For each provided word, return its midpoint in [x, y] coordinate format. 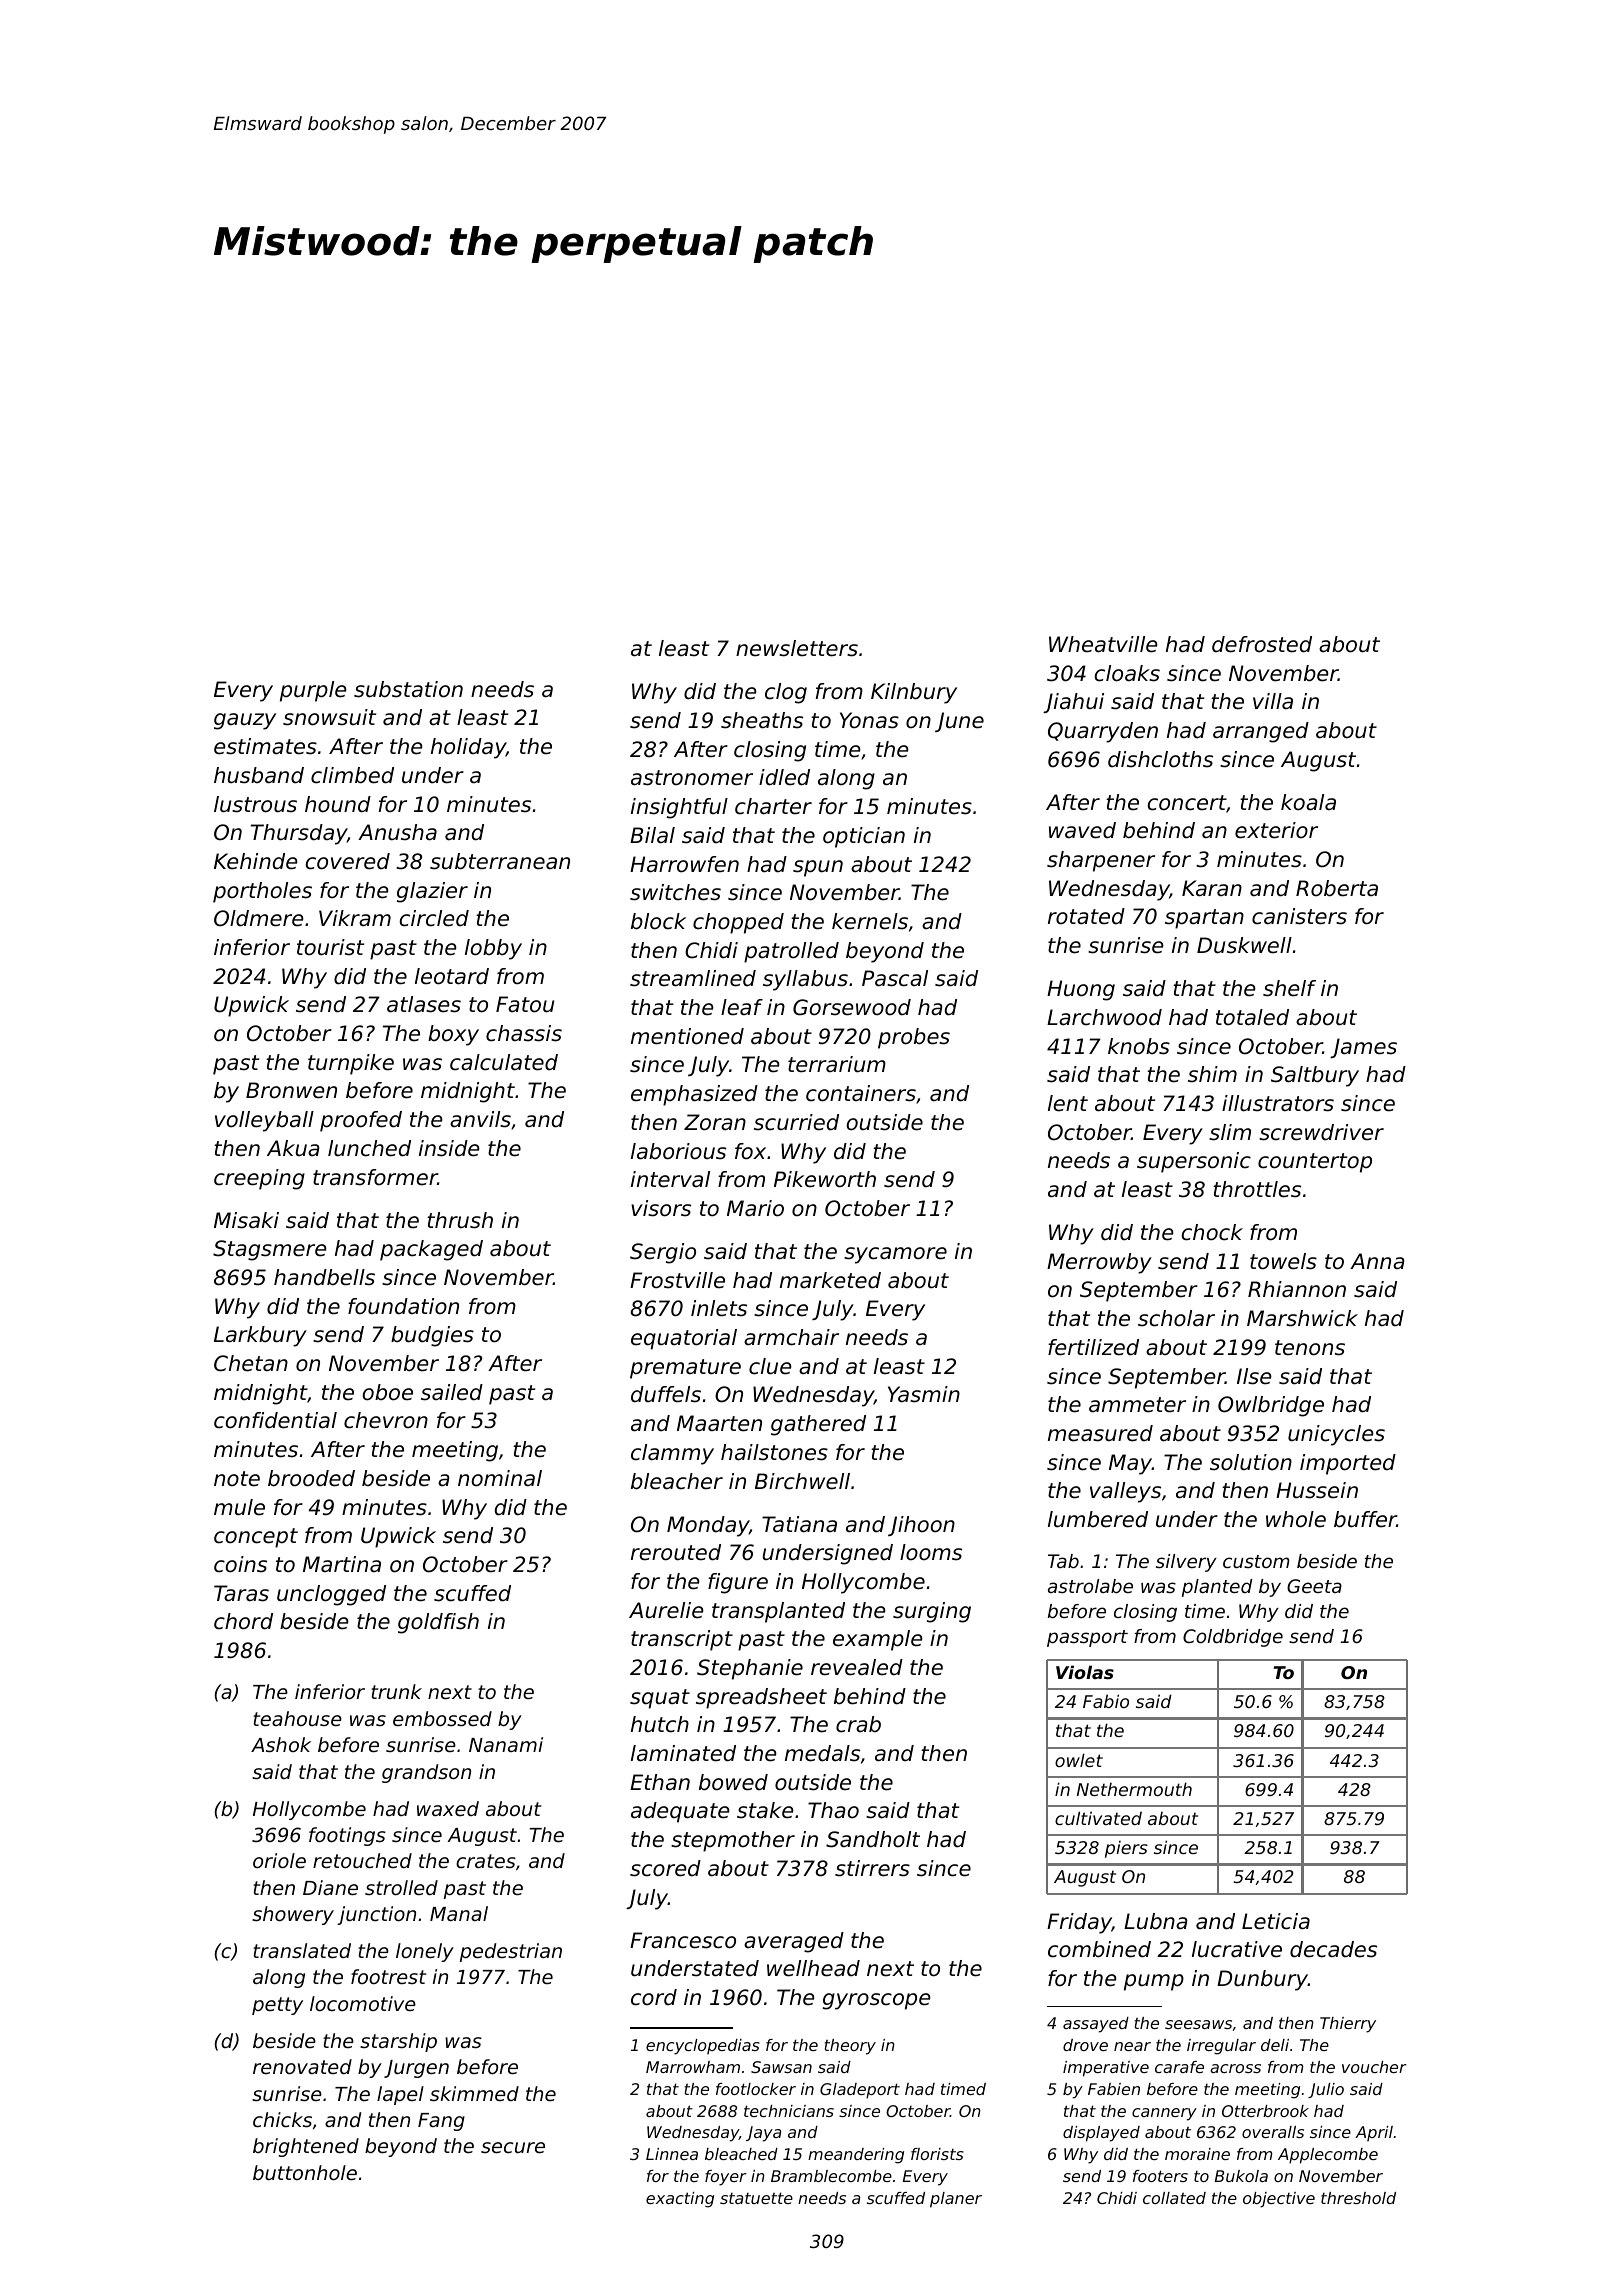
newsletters [797, 648]
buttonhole [305, 2172]
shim [1212, 1074]
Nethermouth [1134, 1789]
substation [408, 689]
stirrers [872, 1868]
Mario [755, 1208]
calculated [504, 1062]
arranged [1261, 732]
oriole [279, 1860]
